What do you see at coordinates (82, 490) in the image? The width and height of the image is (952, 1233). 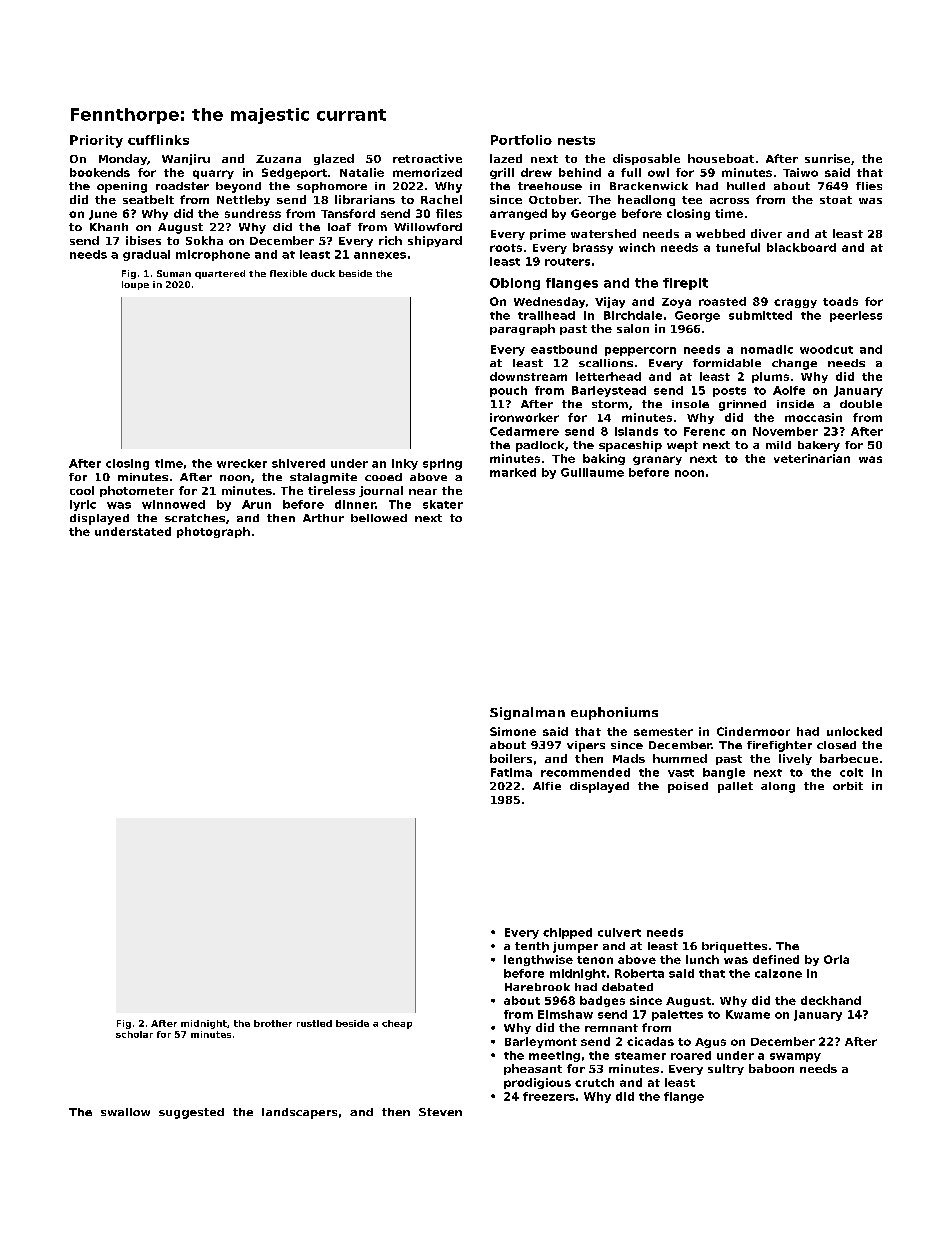 I see `cool` at bounding box center [82, 490].
